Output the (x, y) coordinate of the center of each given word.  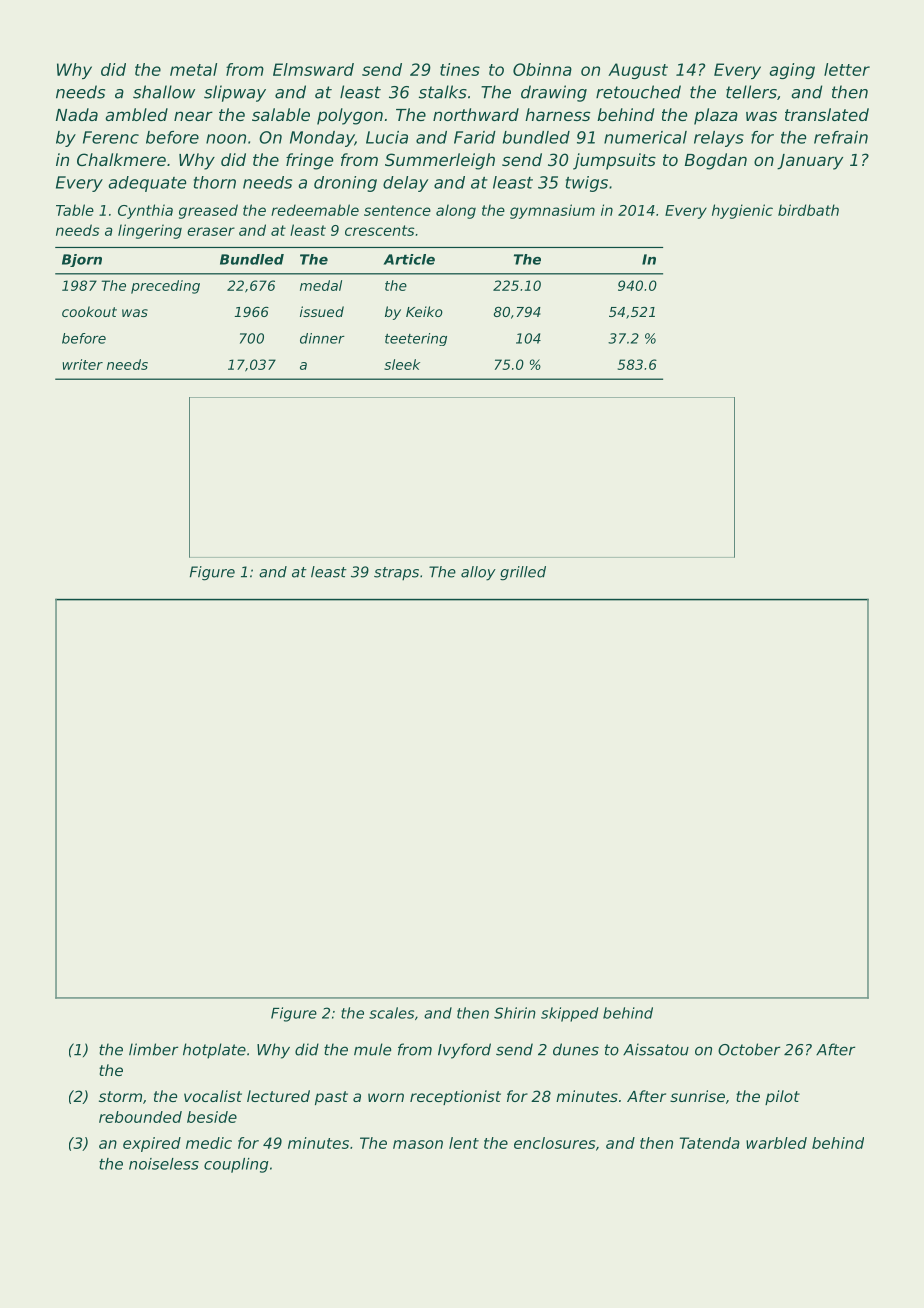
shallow (164, 92)
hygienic (742, 211)
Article (409, 259)
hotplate (214, 1051)
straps (396, 573)
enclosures (554, 1143)
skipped (569, 1014)
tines (460, 69)
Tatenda (710, 1143)
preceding (165, 287)
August (638, 71)
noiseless (164, 1164)
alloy (478, 573)
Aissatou (656, 1049)
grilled (523, 573)
